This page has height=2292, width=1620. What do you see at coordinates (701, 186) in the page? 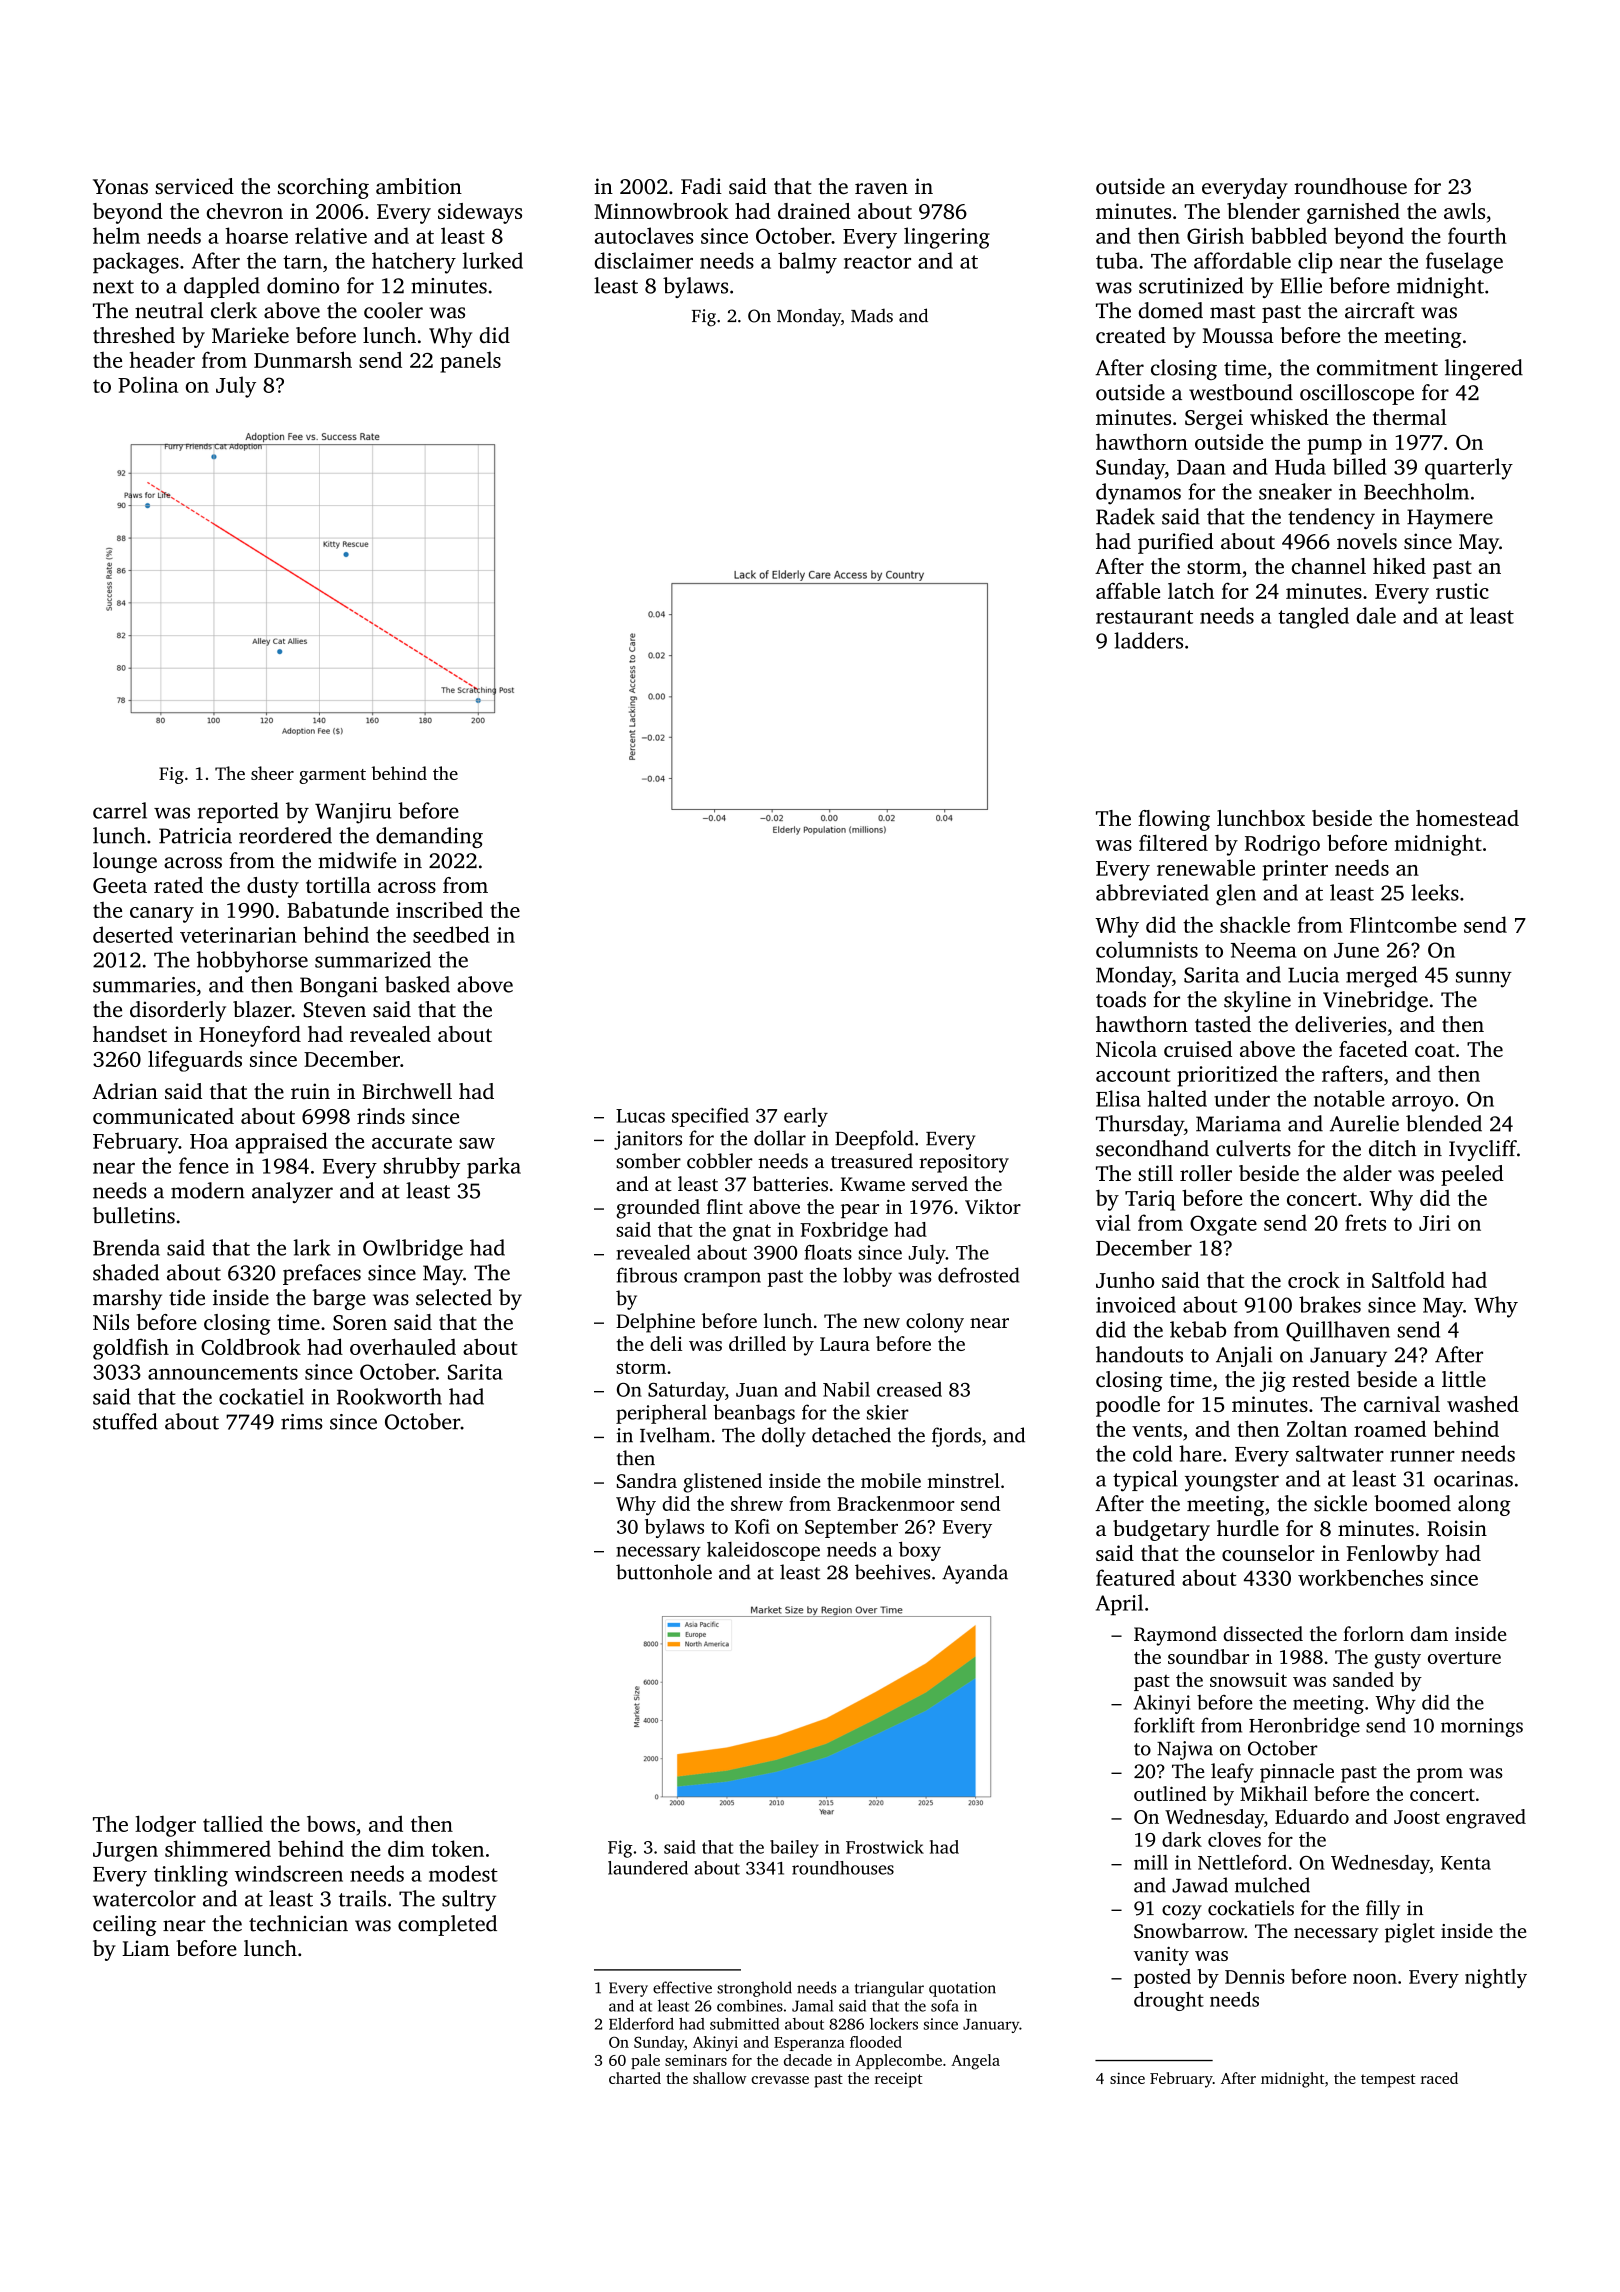
I see `Fadi` at bounding box center [701, 186].
